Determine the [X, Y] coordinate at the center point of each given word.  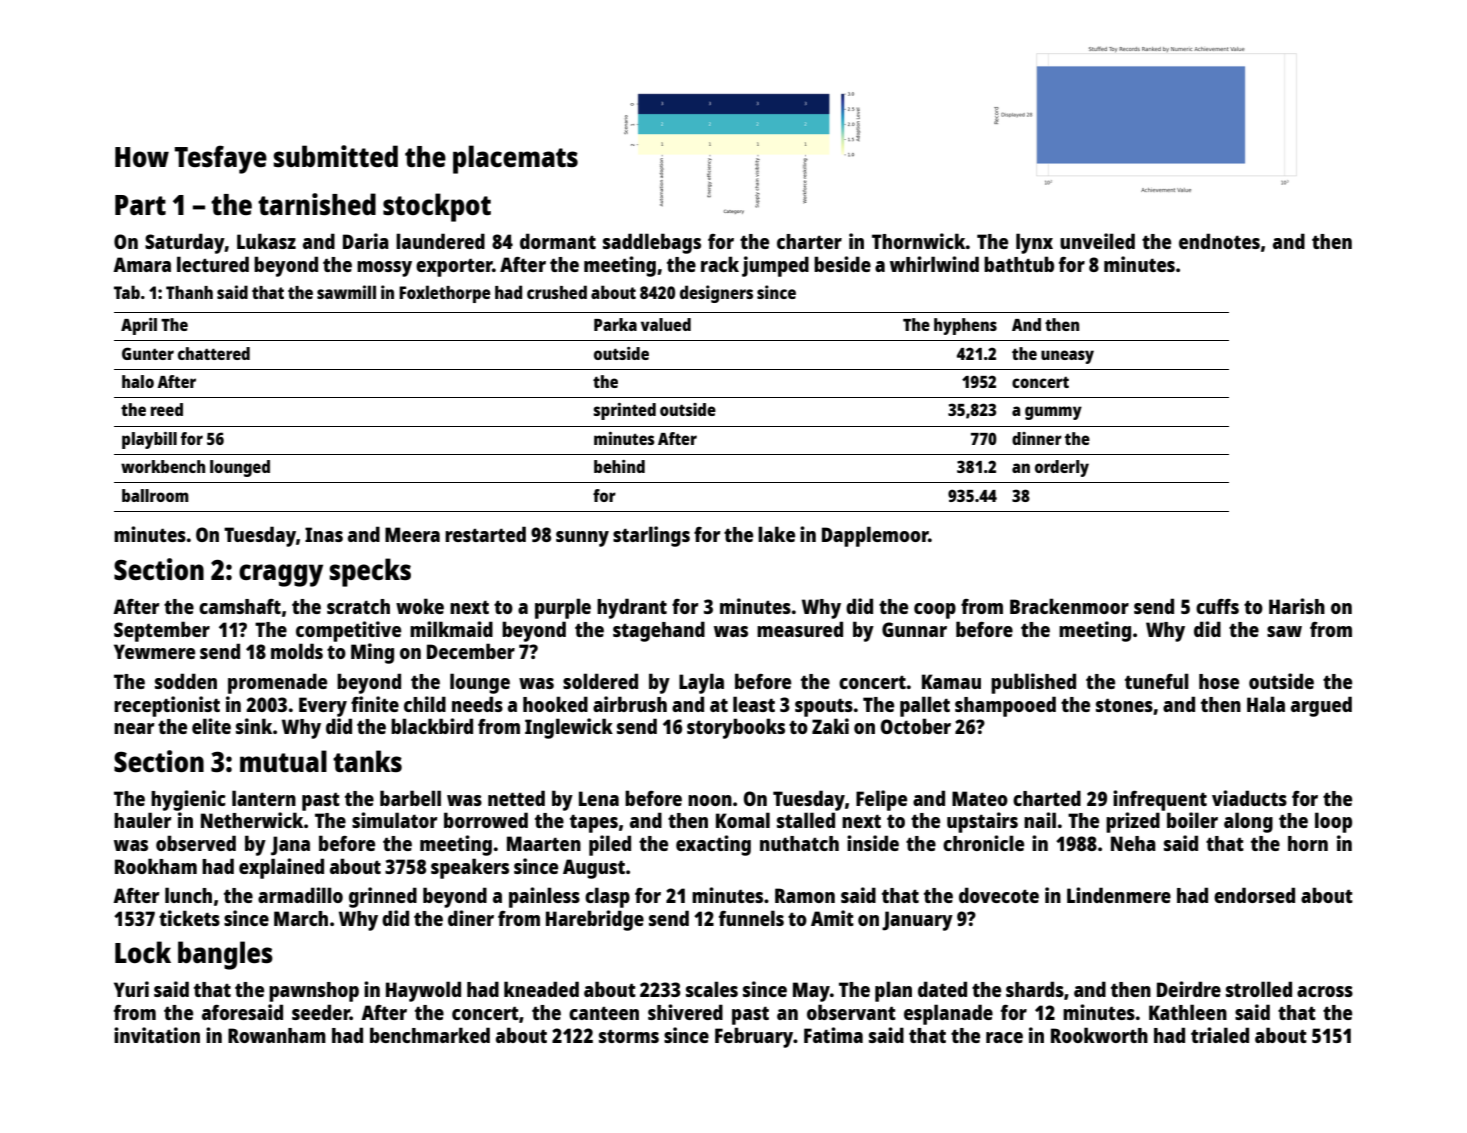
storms [629, 1036]
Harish [1297, 606]
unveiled [1097, 241]
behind [619, 466]
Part [140, 205]
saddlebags [652, 243]
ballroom [155, 495]
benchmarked [430, 1035]
